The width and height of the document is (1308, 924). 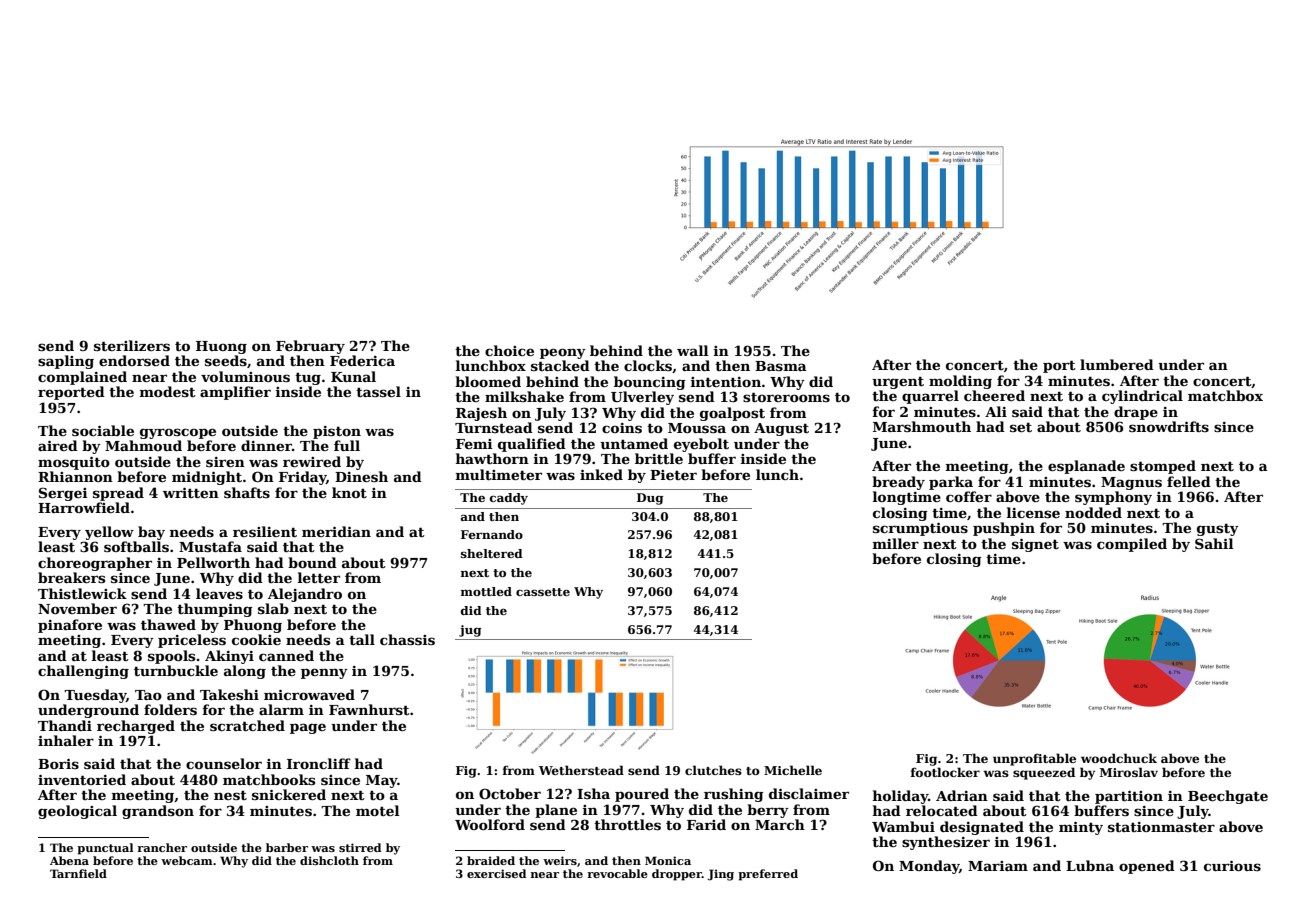 I want to click on woodchuck, so click(x=1119, y=758).
